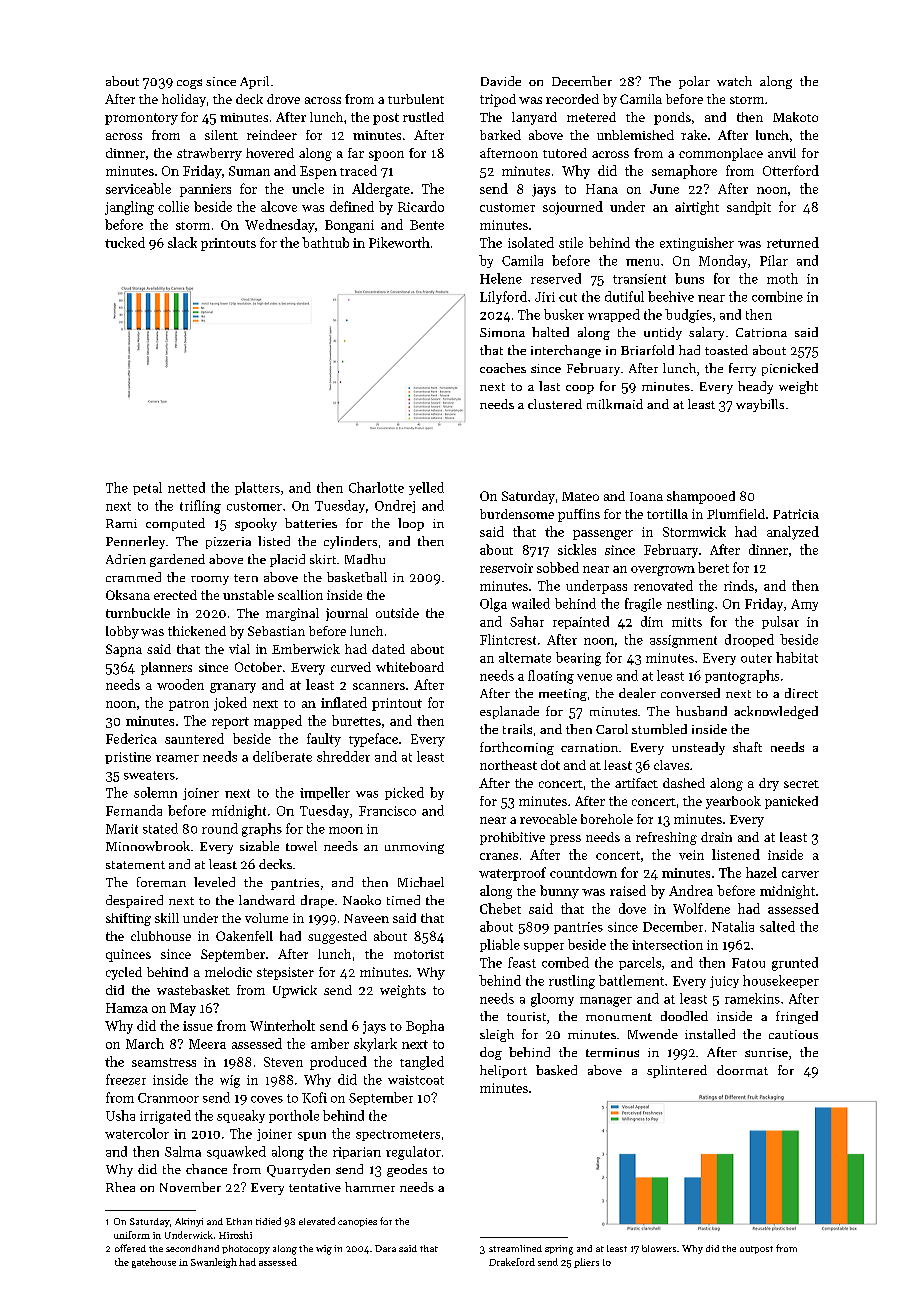 The height and width of the screenshot is (1308, 924). Describe the element at coordinates (421, 206) in the screenshot. I see `Ricardo` at that location.
